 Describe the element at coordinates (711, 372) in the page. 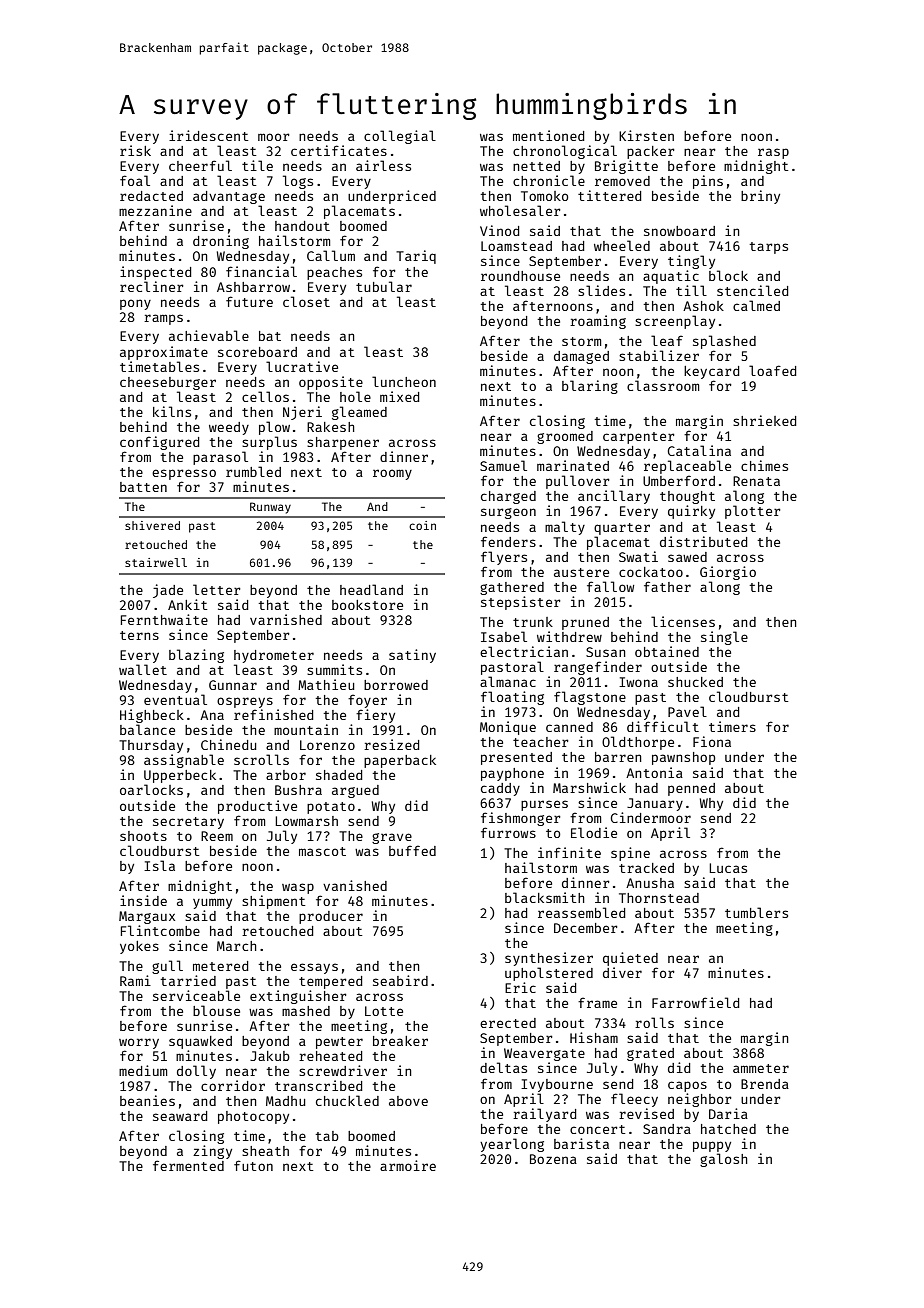

I see `keycard` at that location.
